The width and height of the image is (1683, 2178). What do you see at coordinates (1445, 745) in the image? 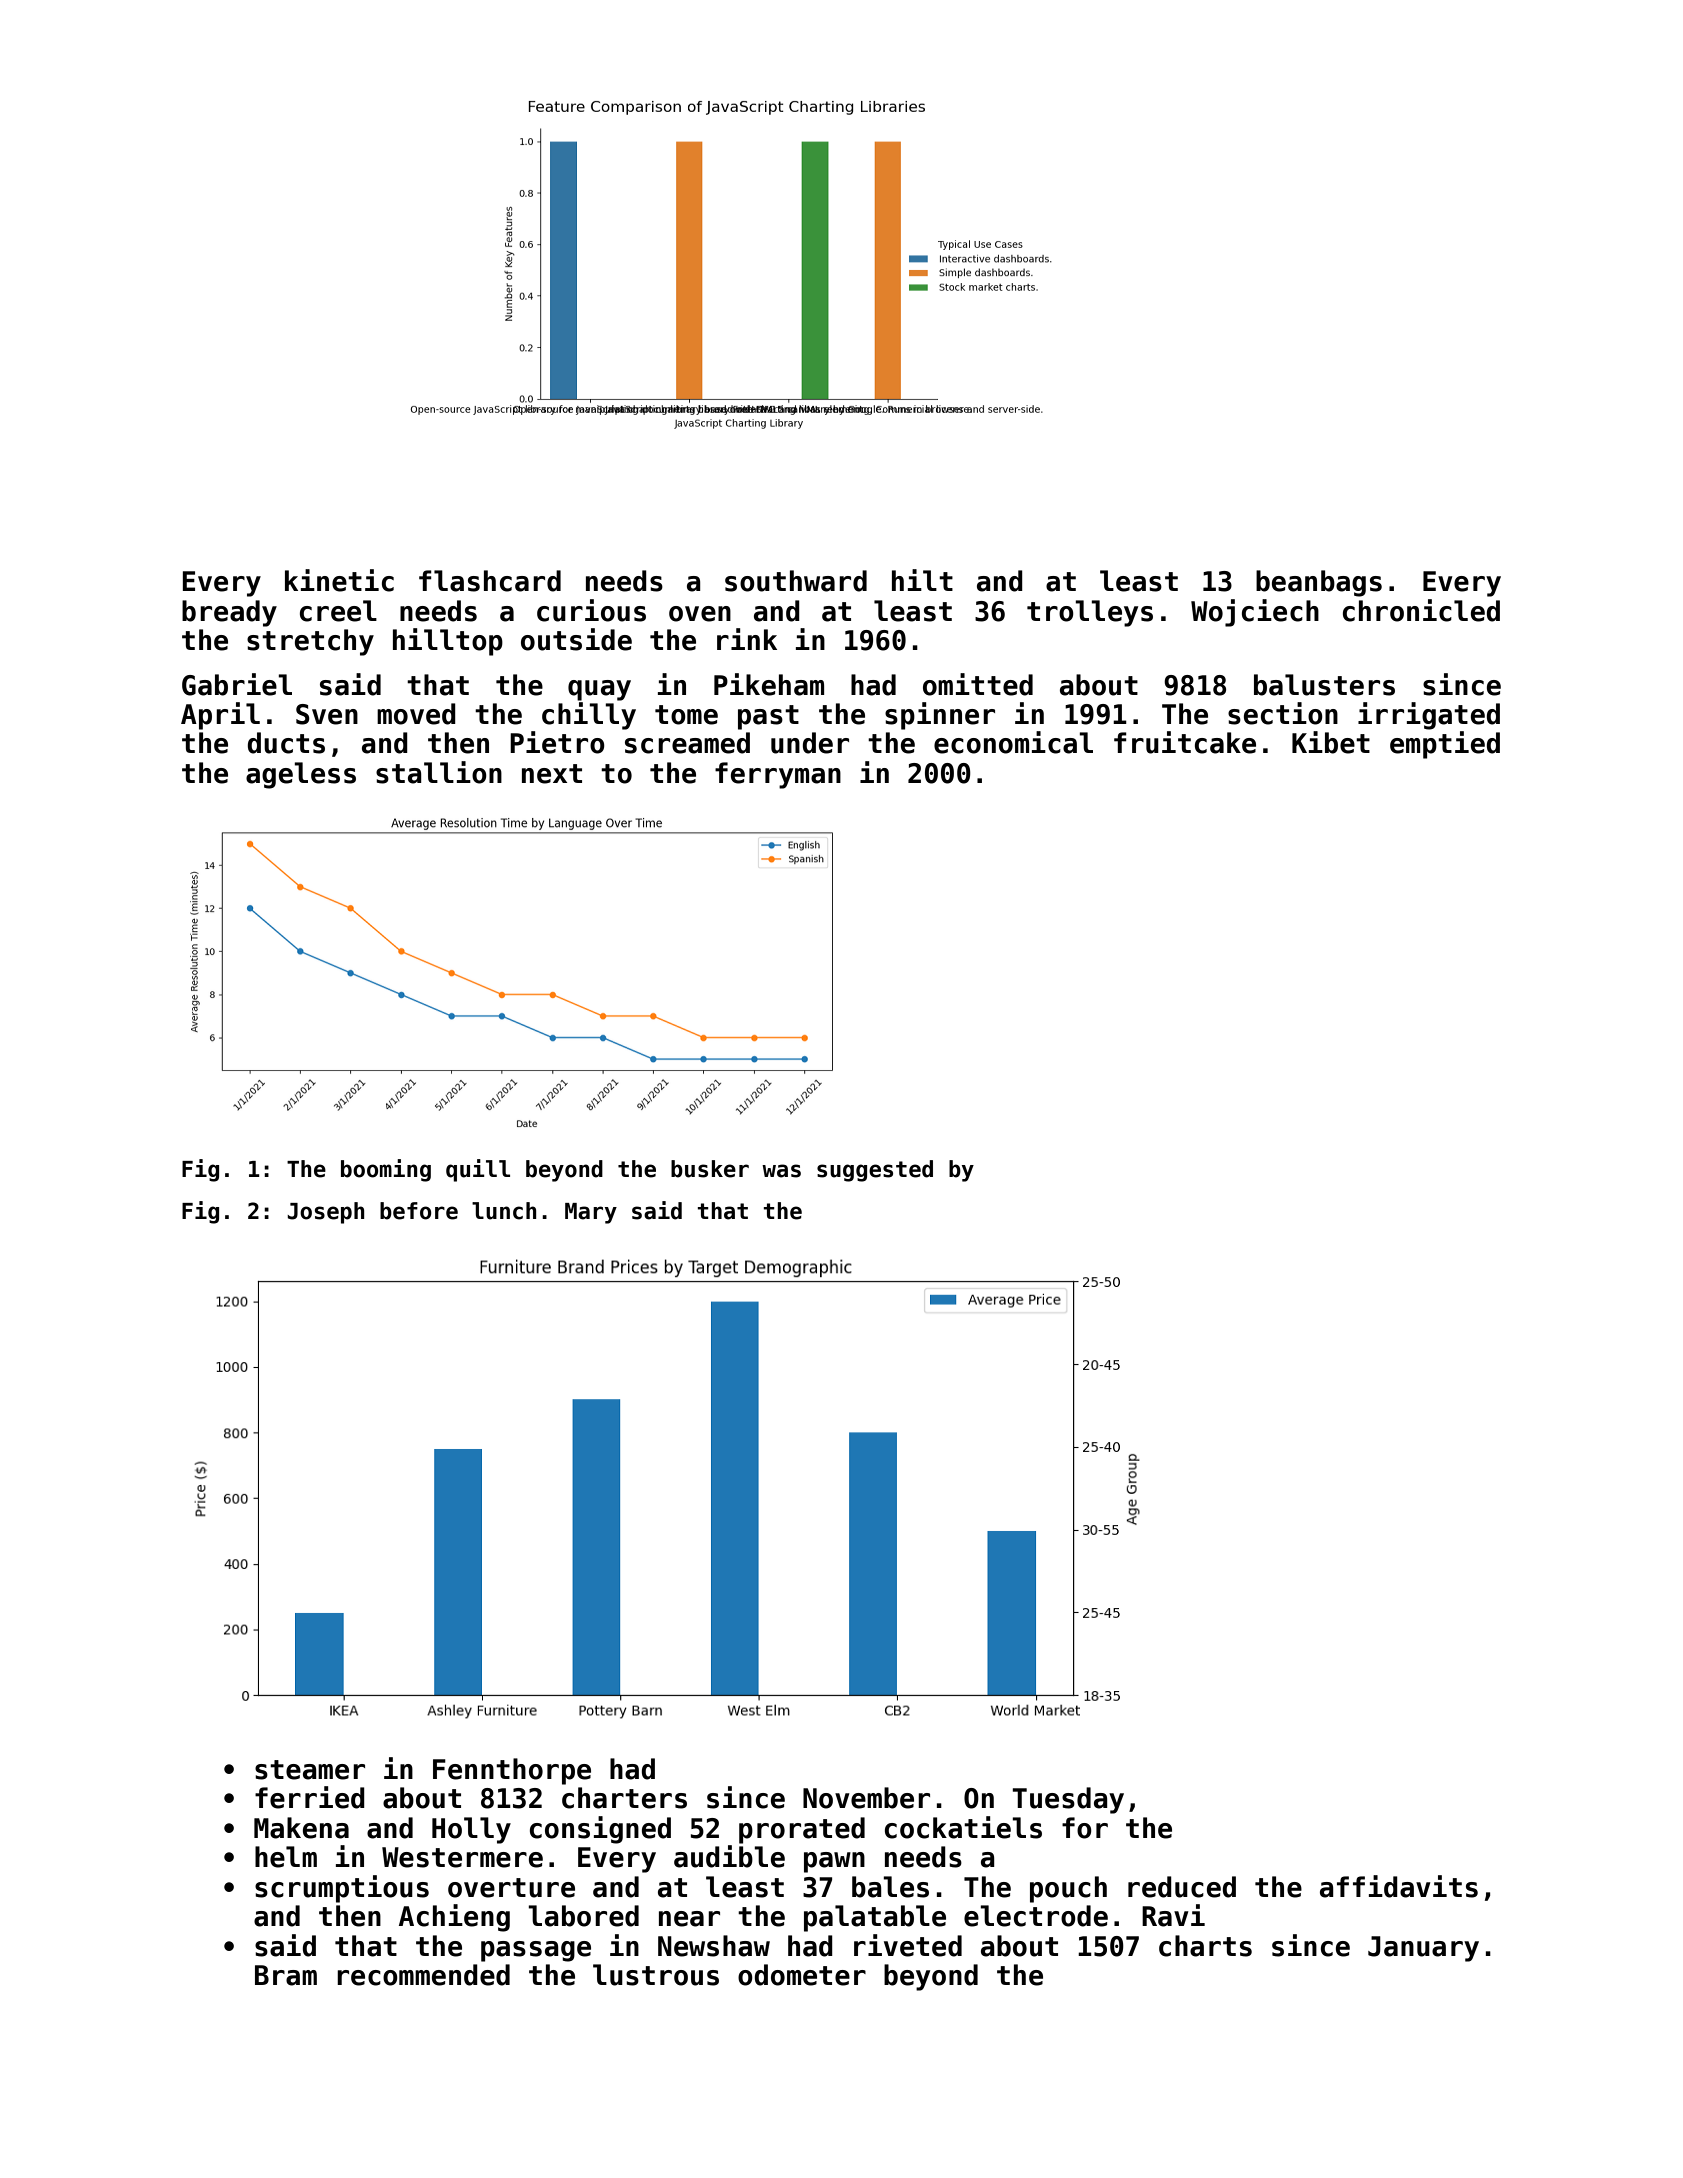
I see `emptied` at bounding box center [1445, 745].
